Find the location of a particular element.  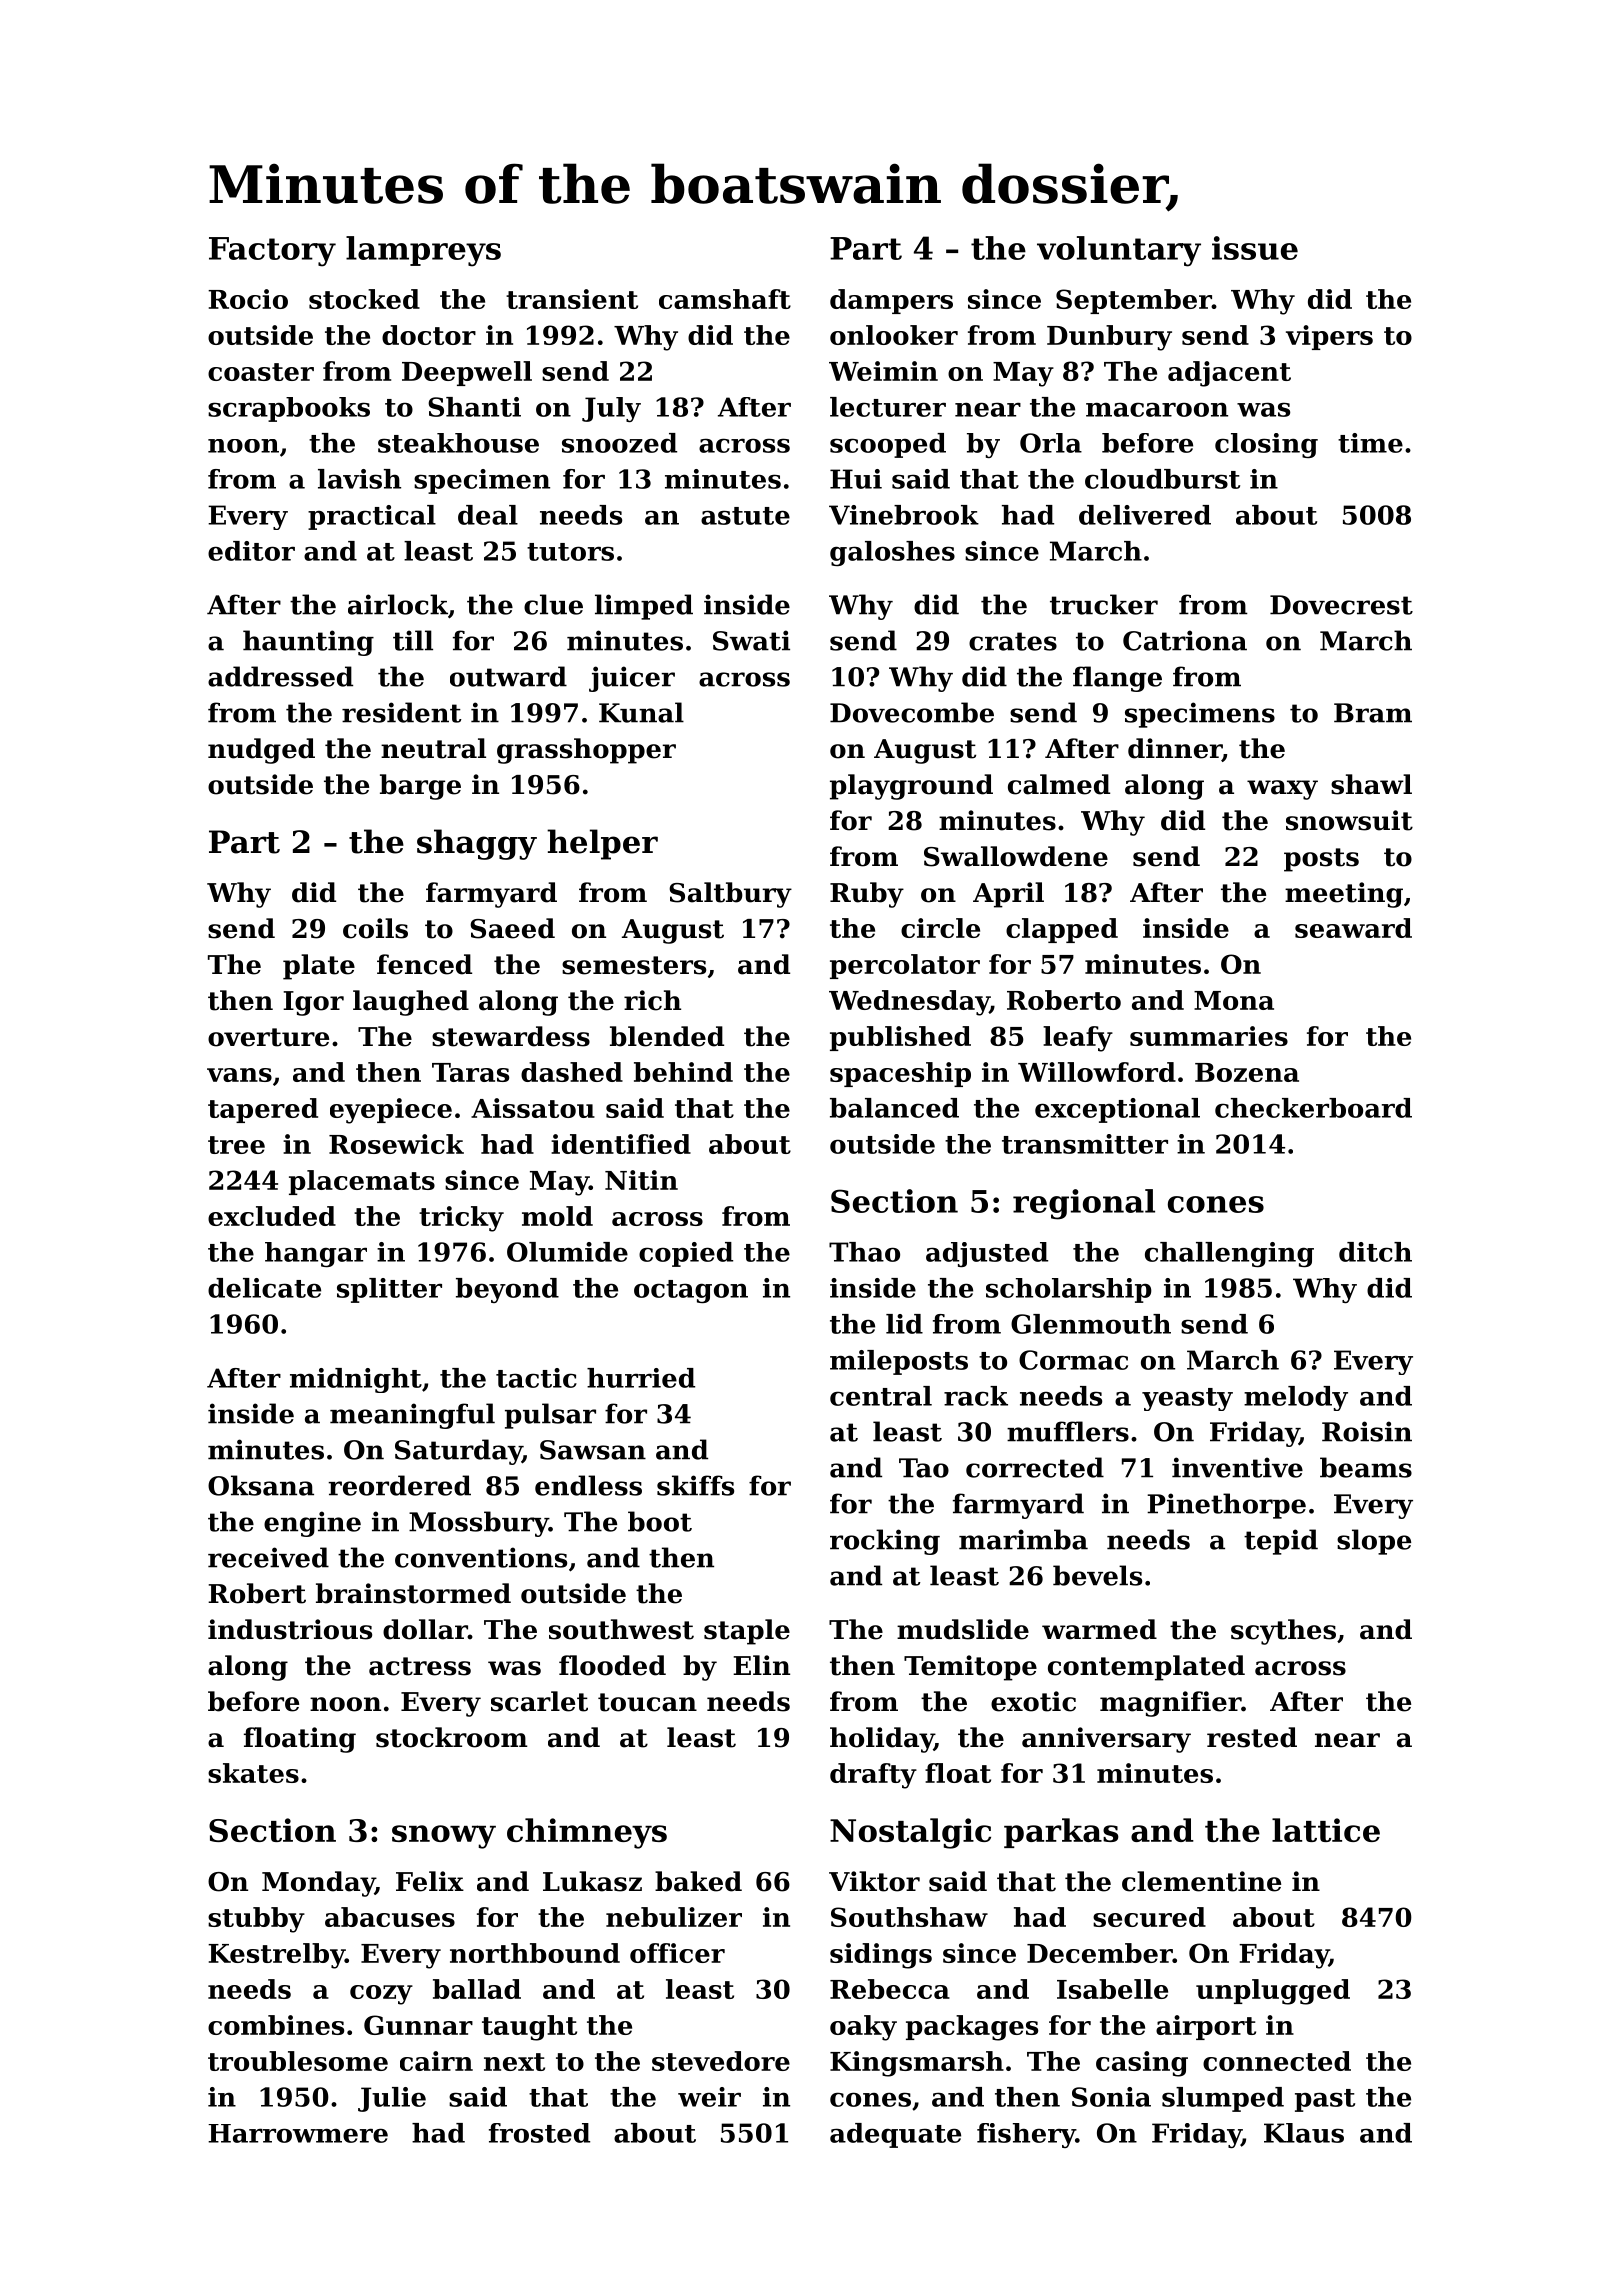

toucan is located at coordinates (647, 1702).
